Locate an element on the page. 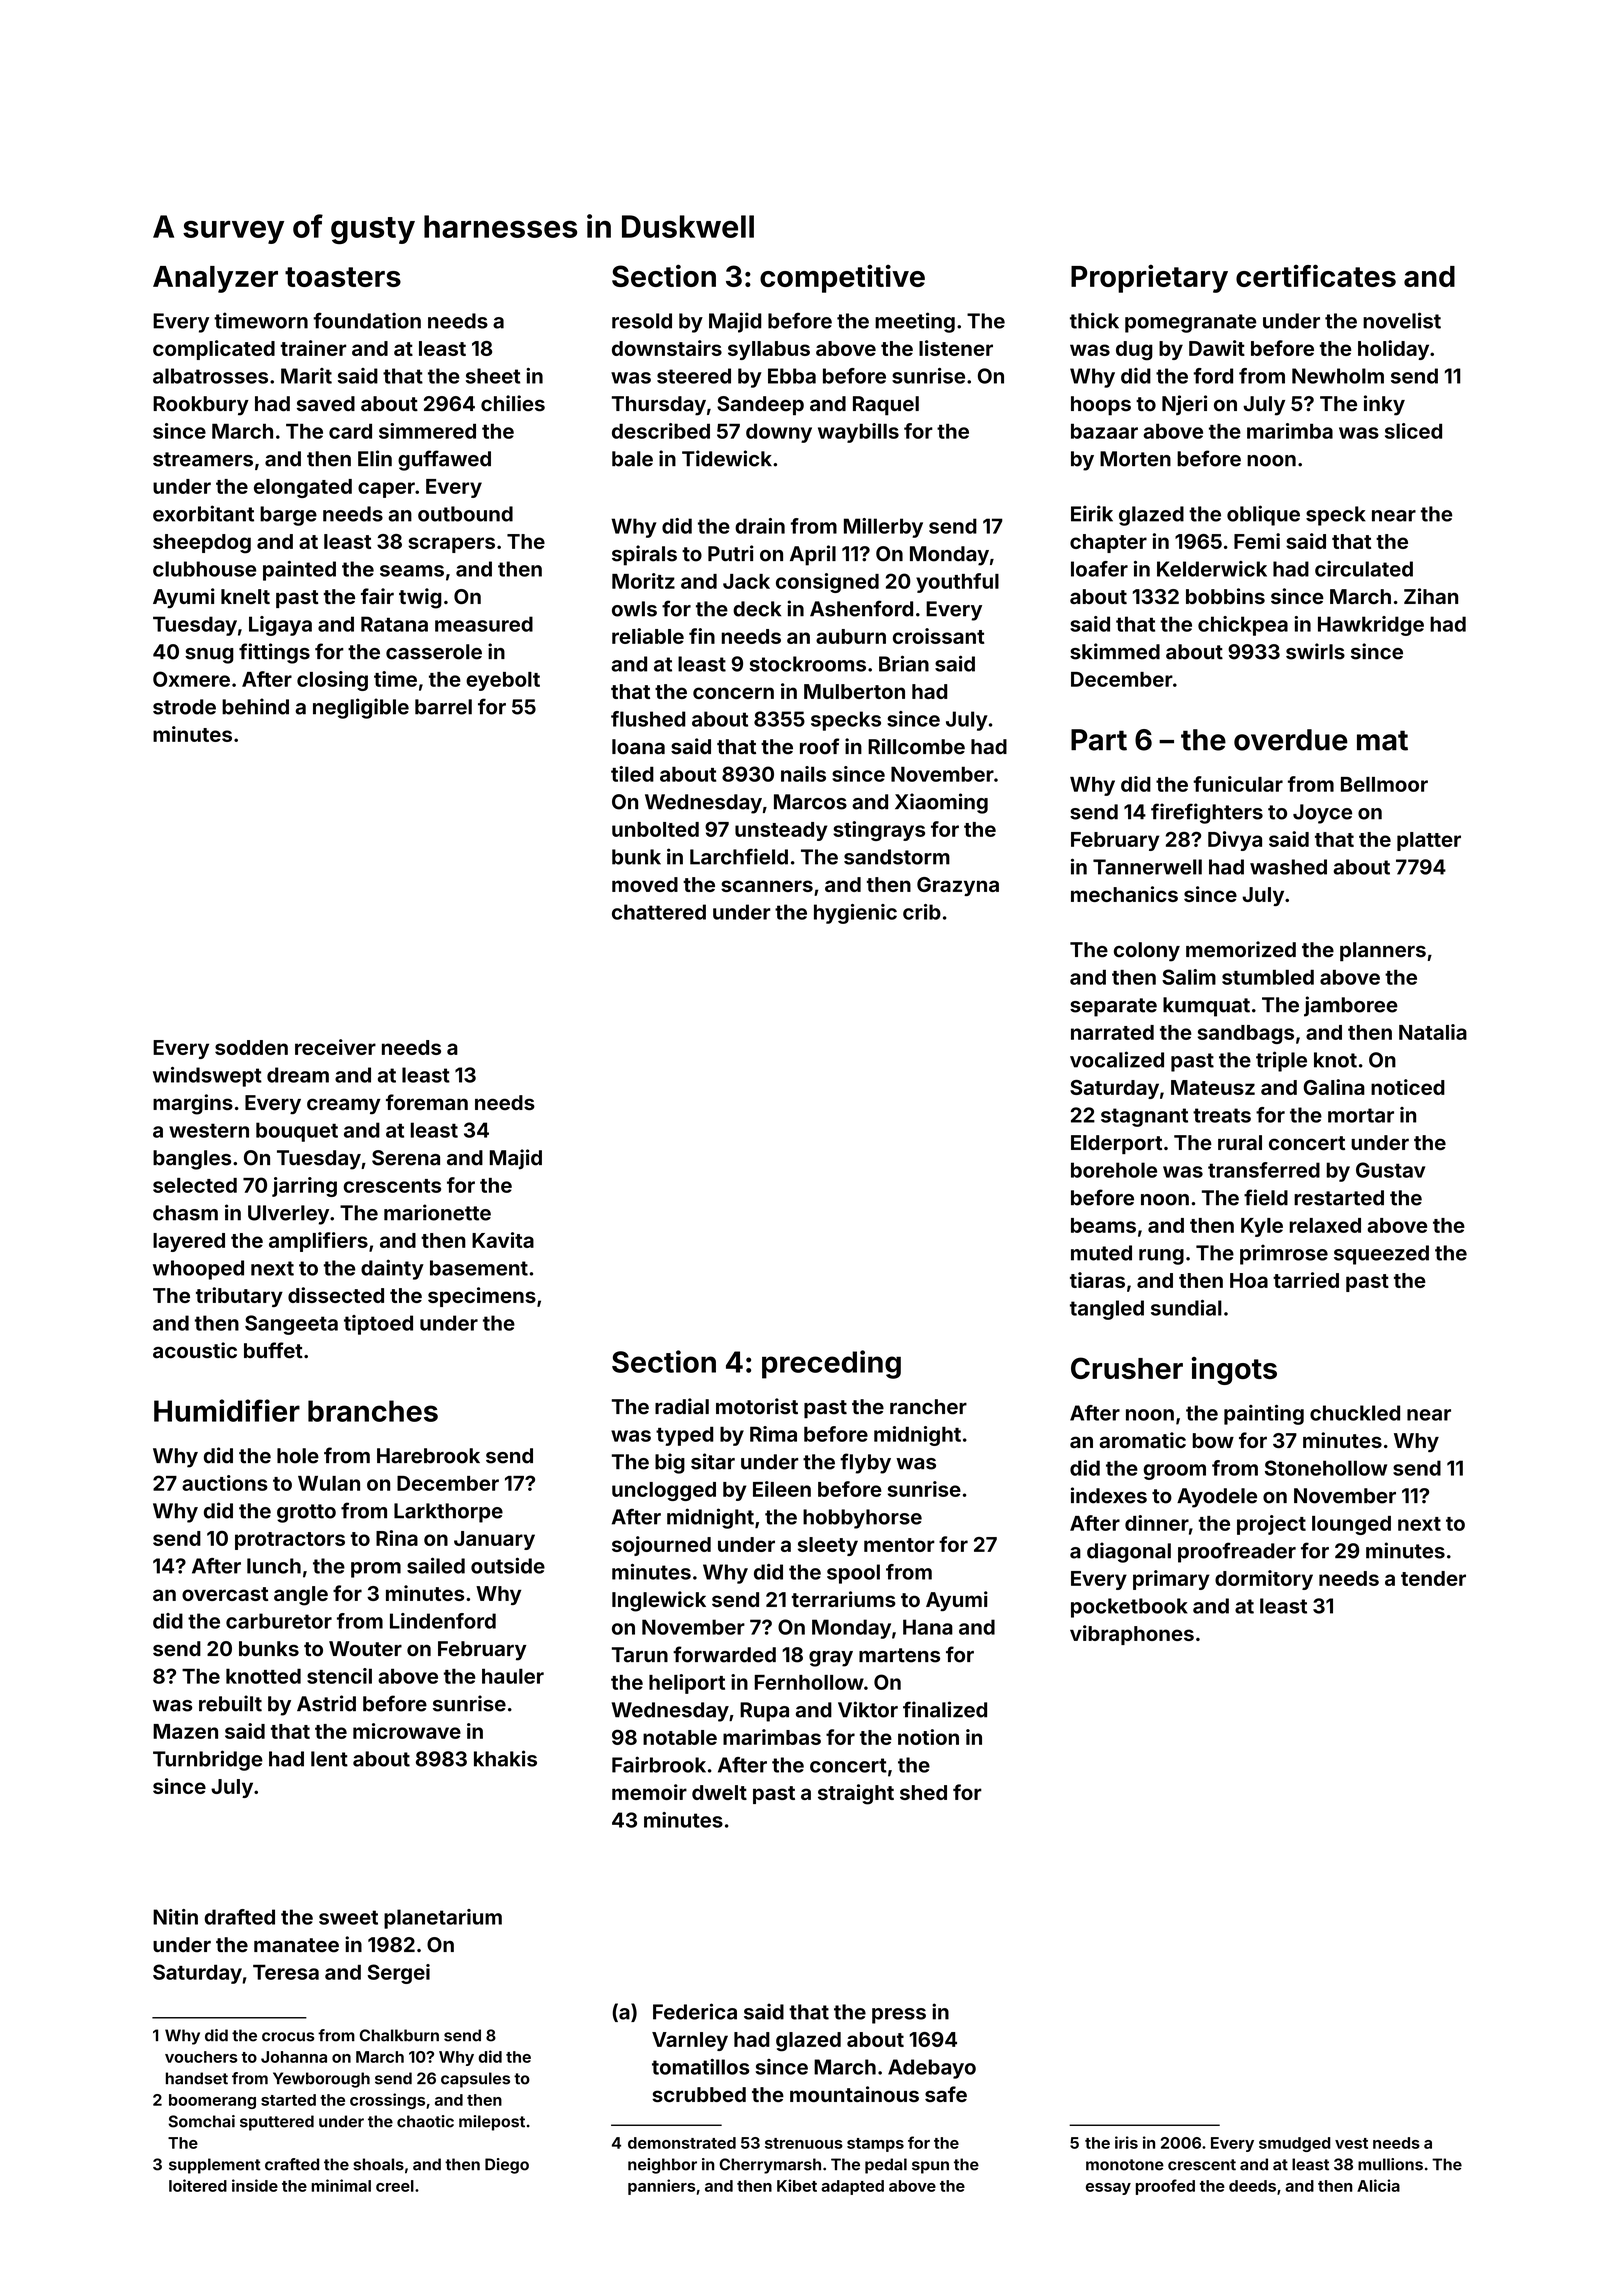 The height and width of the page is (2292, 1620). amplifiers is located at coordinates (318, 1242).
